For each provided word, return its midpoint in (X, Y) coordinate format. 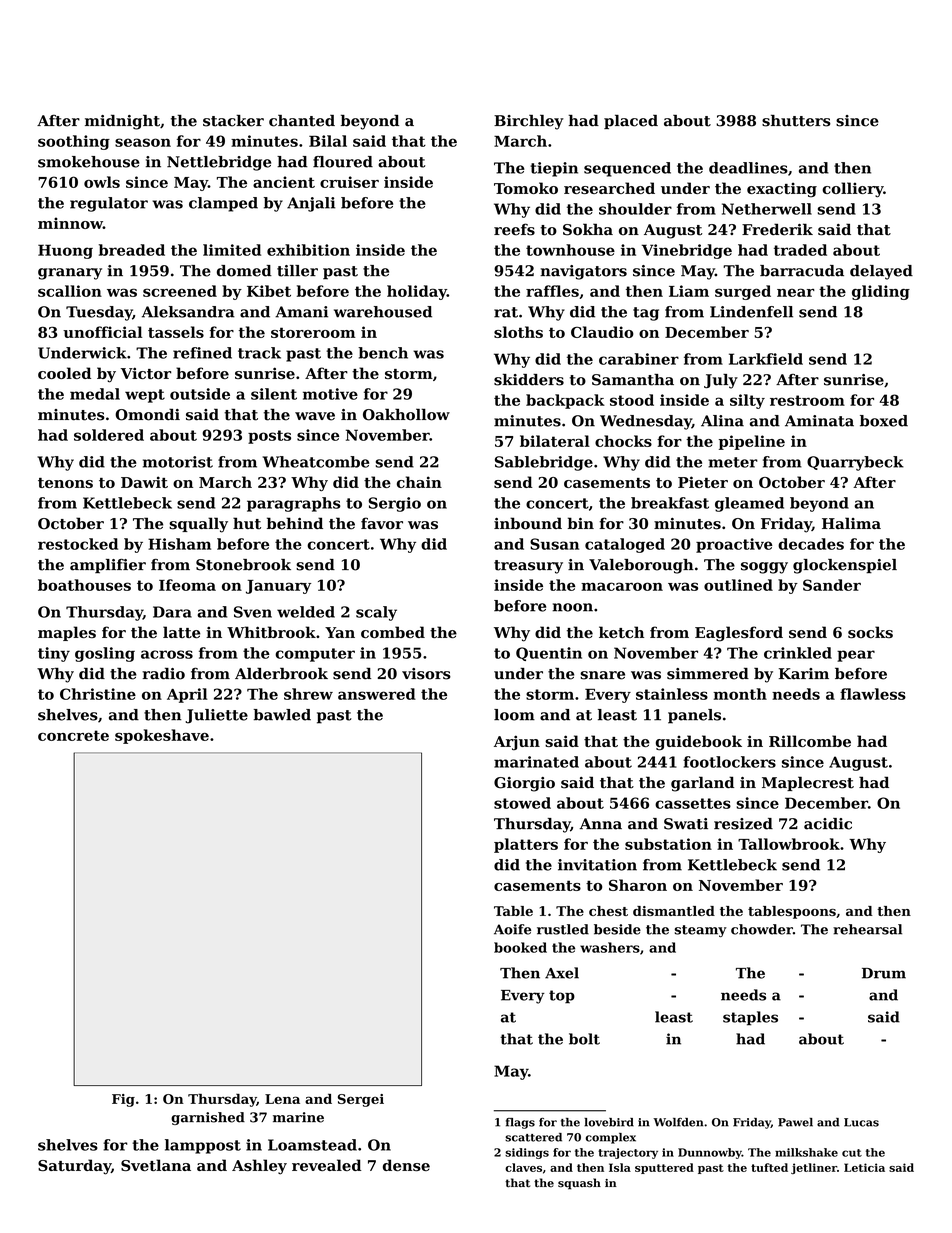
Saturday (74, 1167)
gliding (881, 292)
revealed (326, 1165)
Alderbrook (281, 674)
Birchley (529, 122)
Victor (146, 373)
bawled (282, 715)
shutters (796, 120)
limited (232, 250)
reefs (514, 229)
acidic (828, 824)
